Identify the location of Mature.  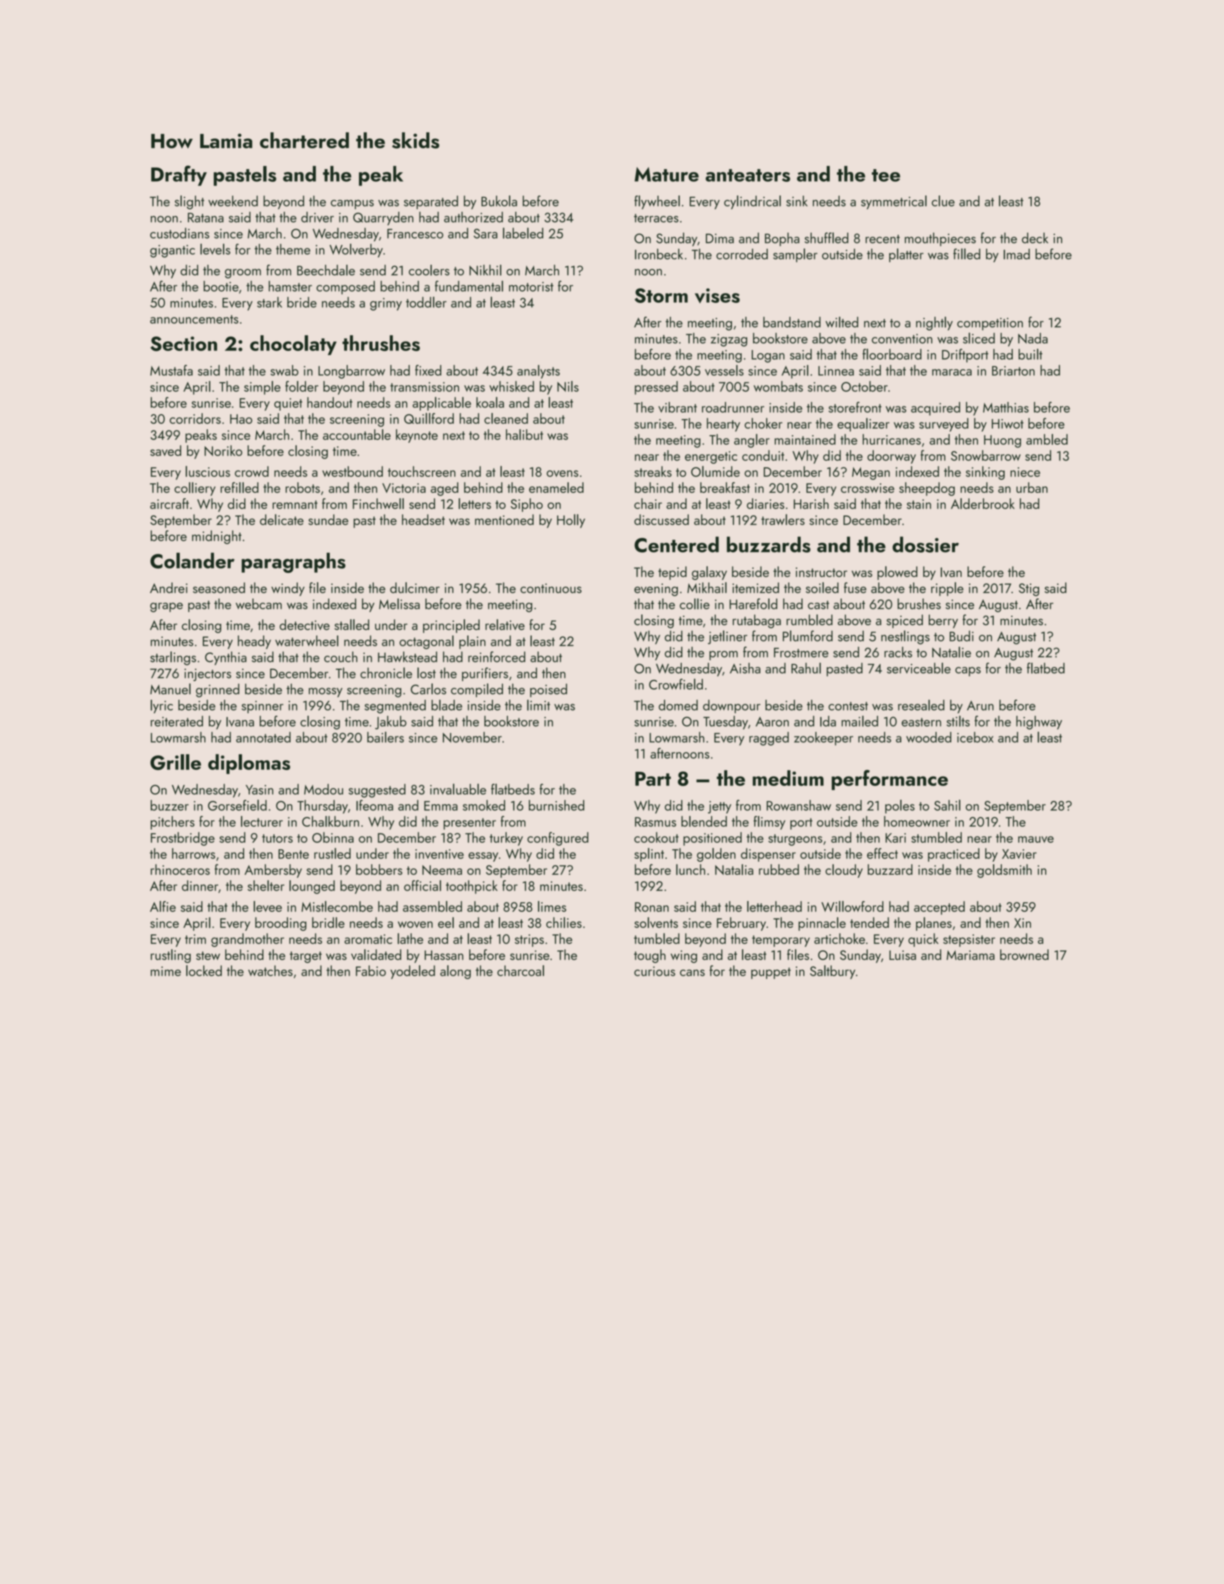
(666, 174).
